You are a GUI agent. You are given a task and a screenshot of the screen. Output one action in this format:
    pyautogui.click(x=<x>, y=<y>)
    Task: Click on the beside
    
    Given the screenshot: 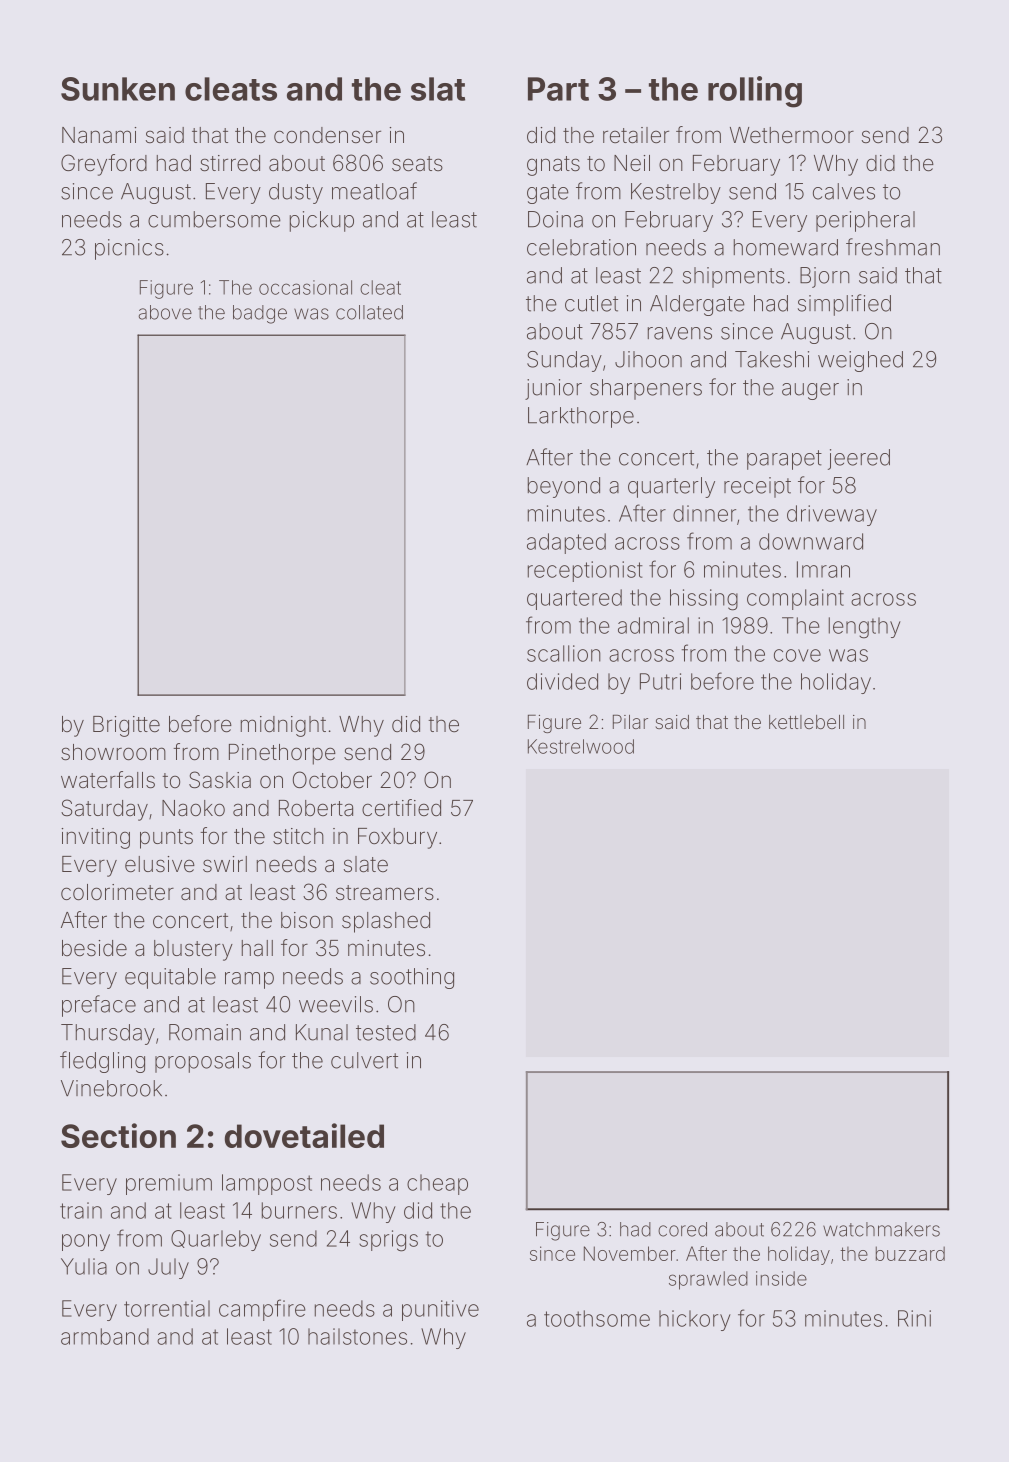 What is the action you would take?
    pyautogui.click(x=94, y=948)
